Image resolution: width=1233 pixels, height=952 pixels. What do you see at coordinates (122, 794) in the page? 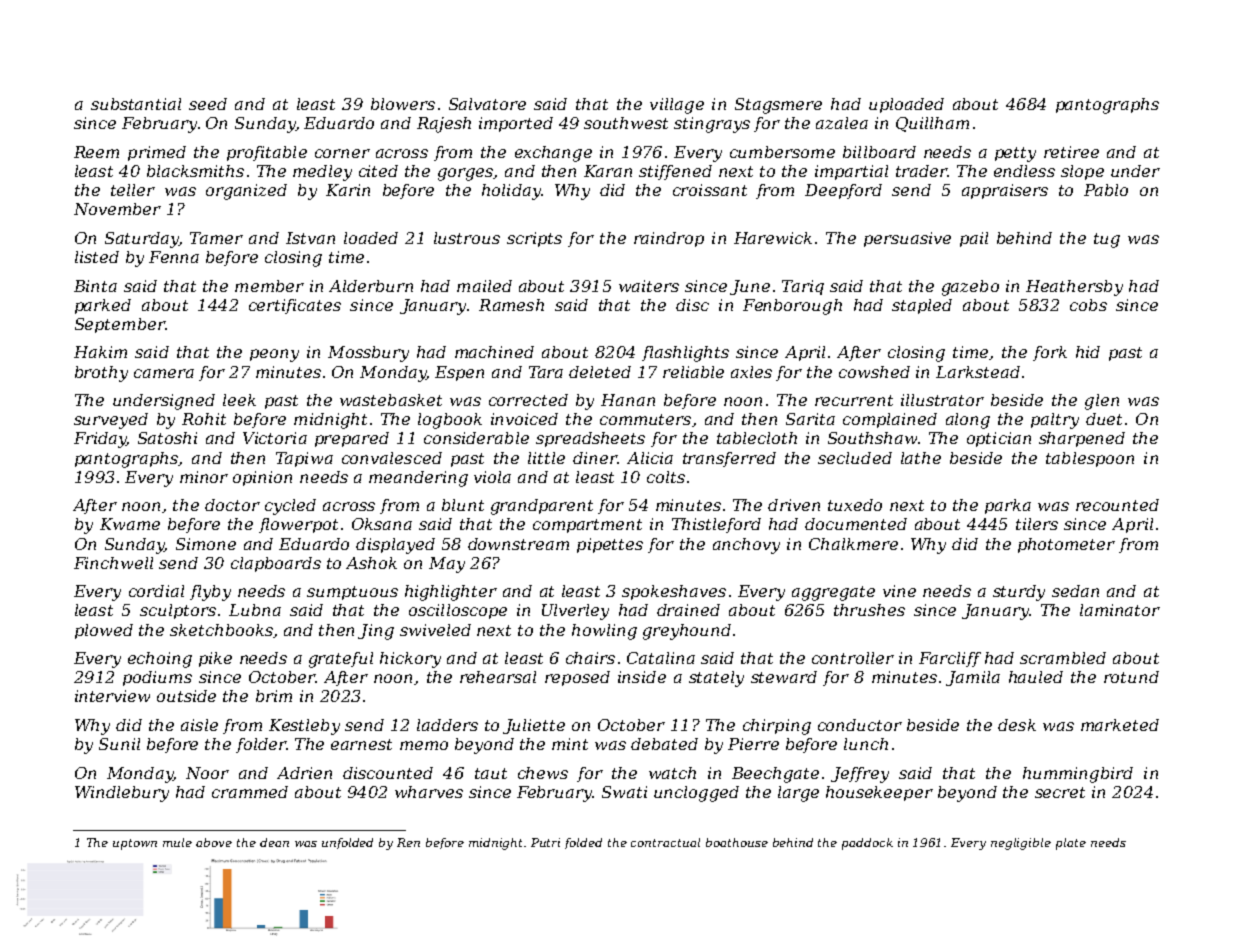
I see `Windlebury` at bounding box center [122, 794].
